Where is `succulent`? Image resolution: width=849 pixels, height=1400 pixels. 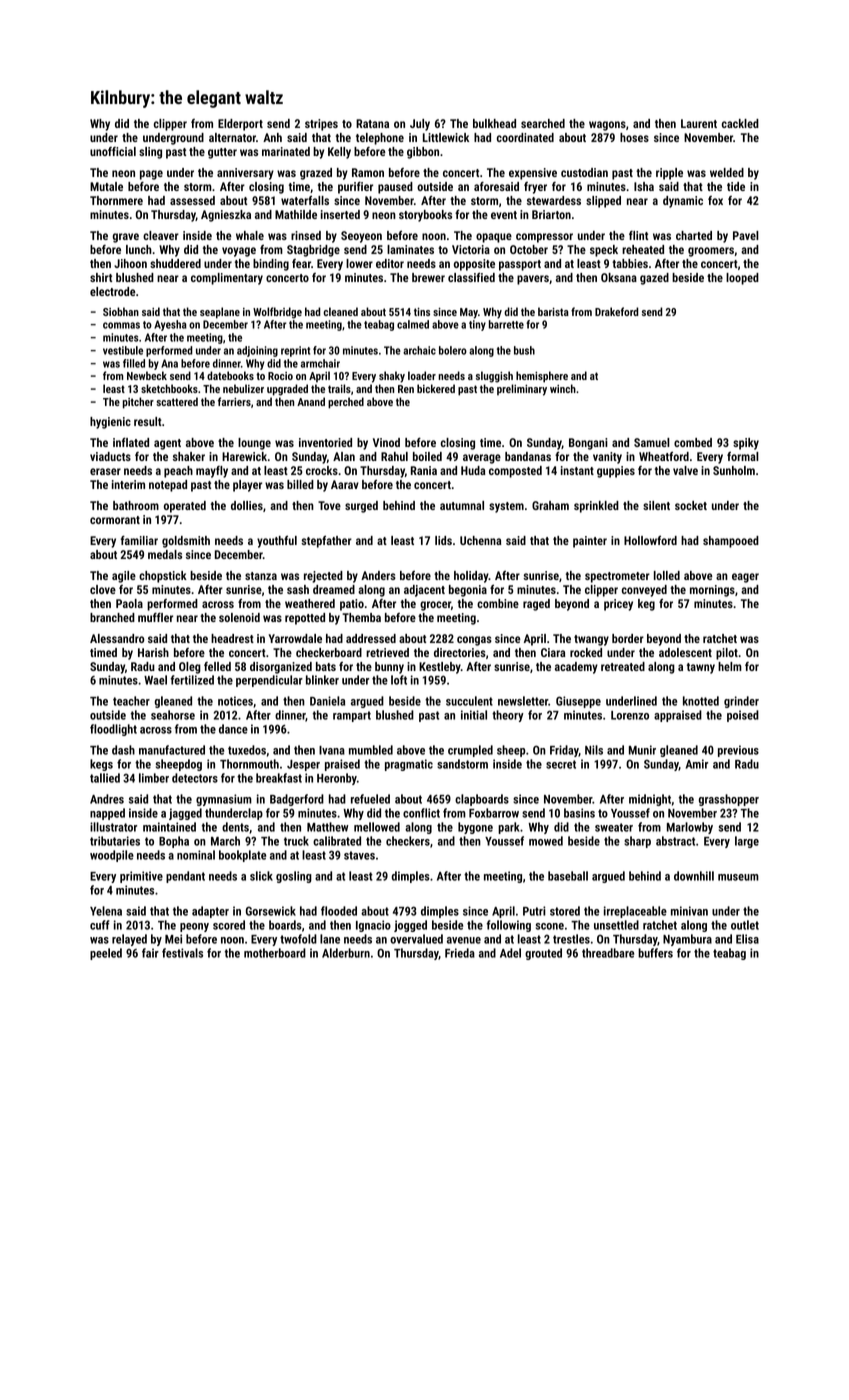 succulent is located at coordinates (469, 701).
